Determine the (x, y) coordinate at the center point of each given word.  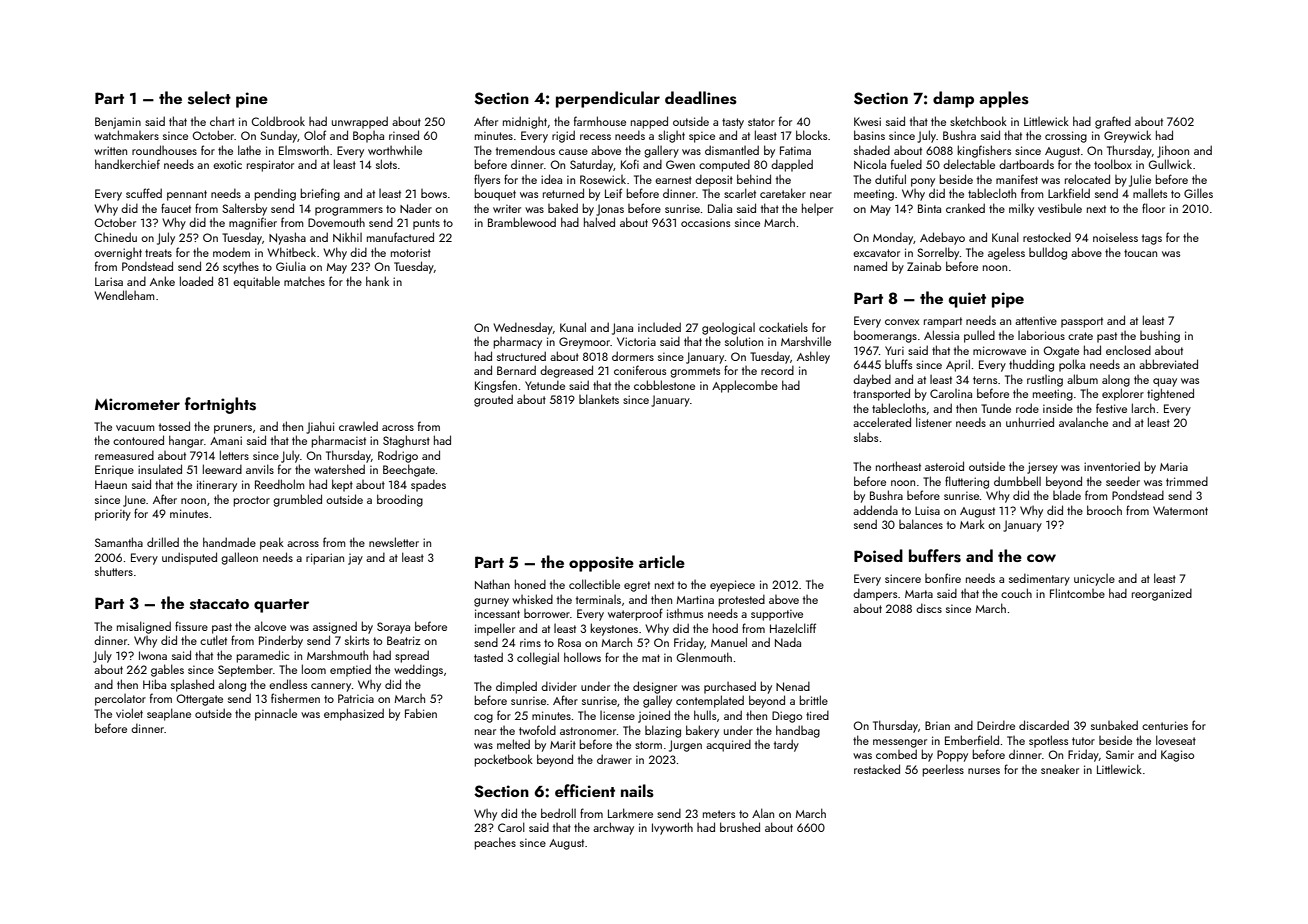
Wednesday (523, 328)
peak (272, 543)
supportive (777, 615)
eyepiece (732, 586)
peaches (495, 843)
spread (412, 656)
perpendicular (608, 99)
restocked (1047, 237)
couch (1016, 593)
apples (1004, 99)
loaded (196, 281)
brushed (740, 827)
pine (252, 100)
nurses (984, 771)
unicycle (1094, 580)
